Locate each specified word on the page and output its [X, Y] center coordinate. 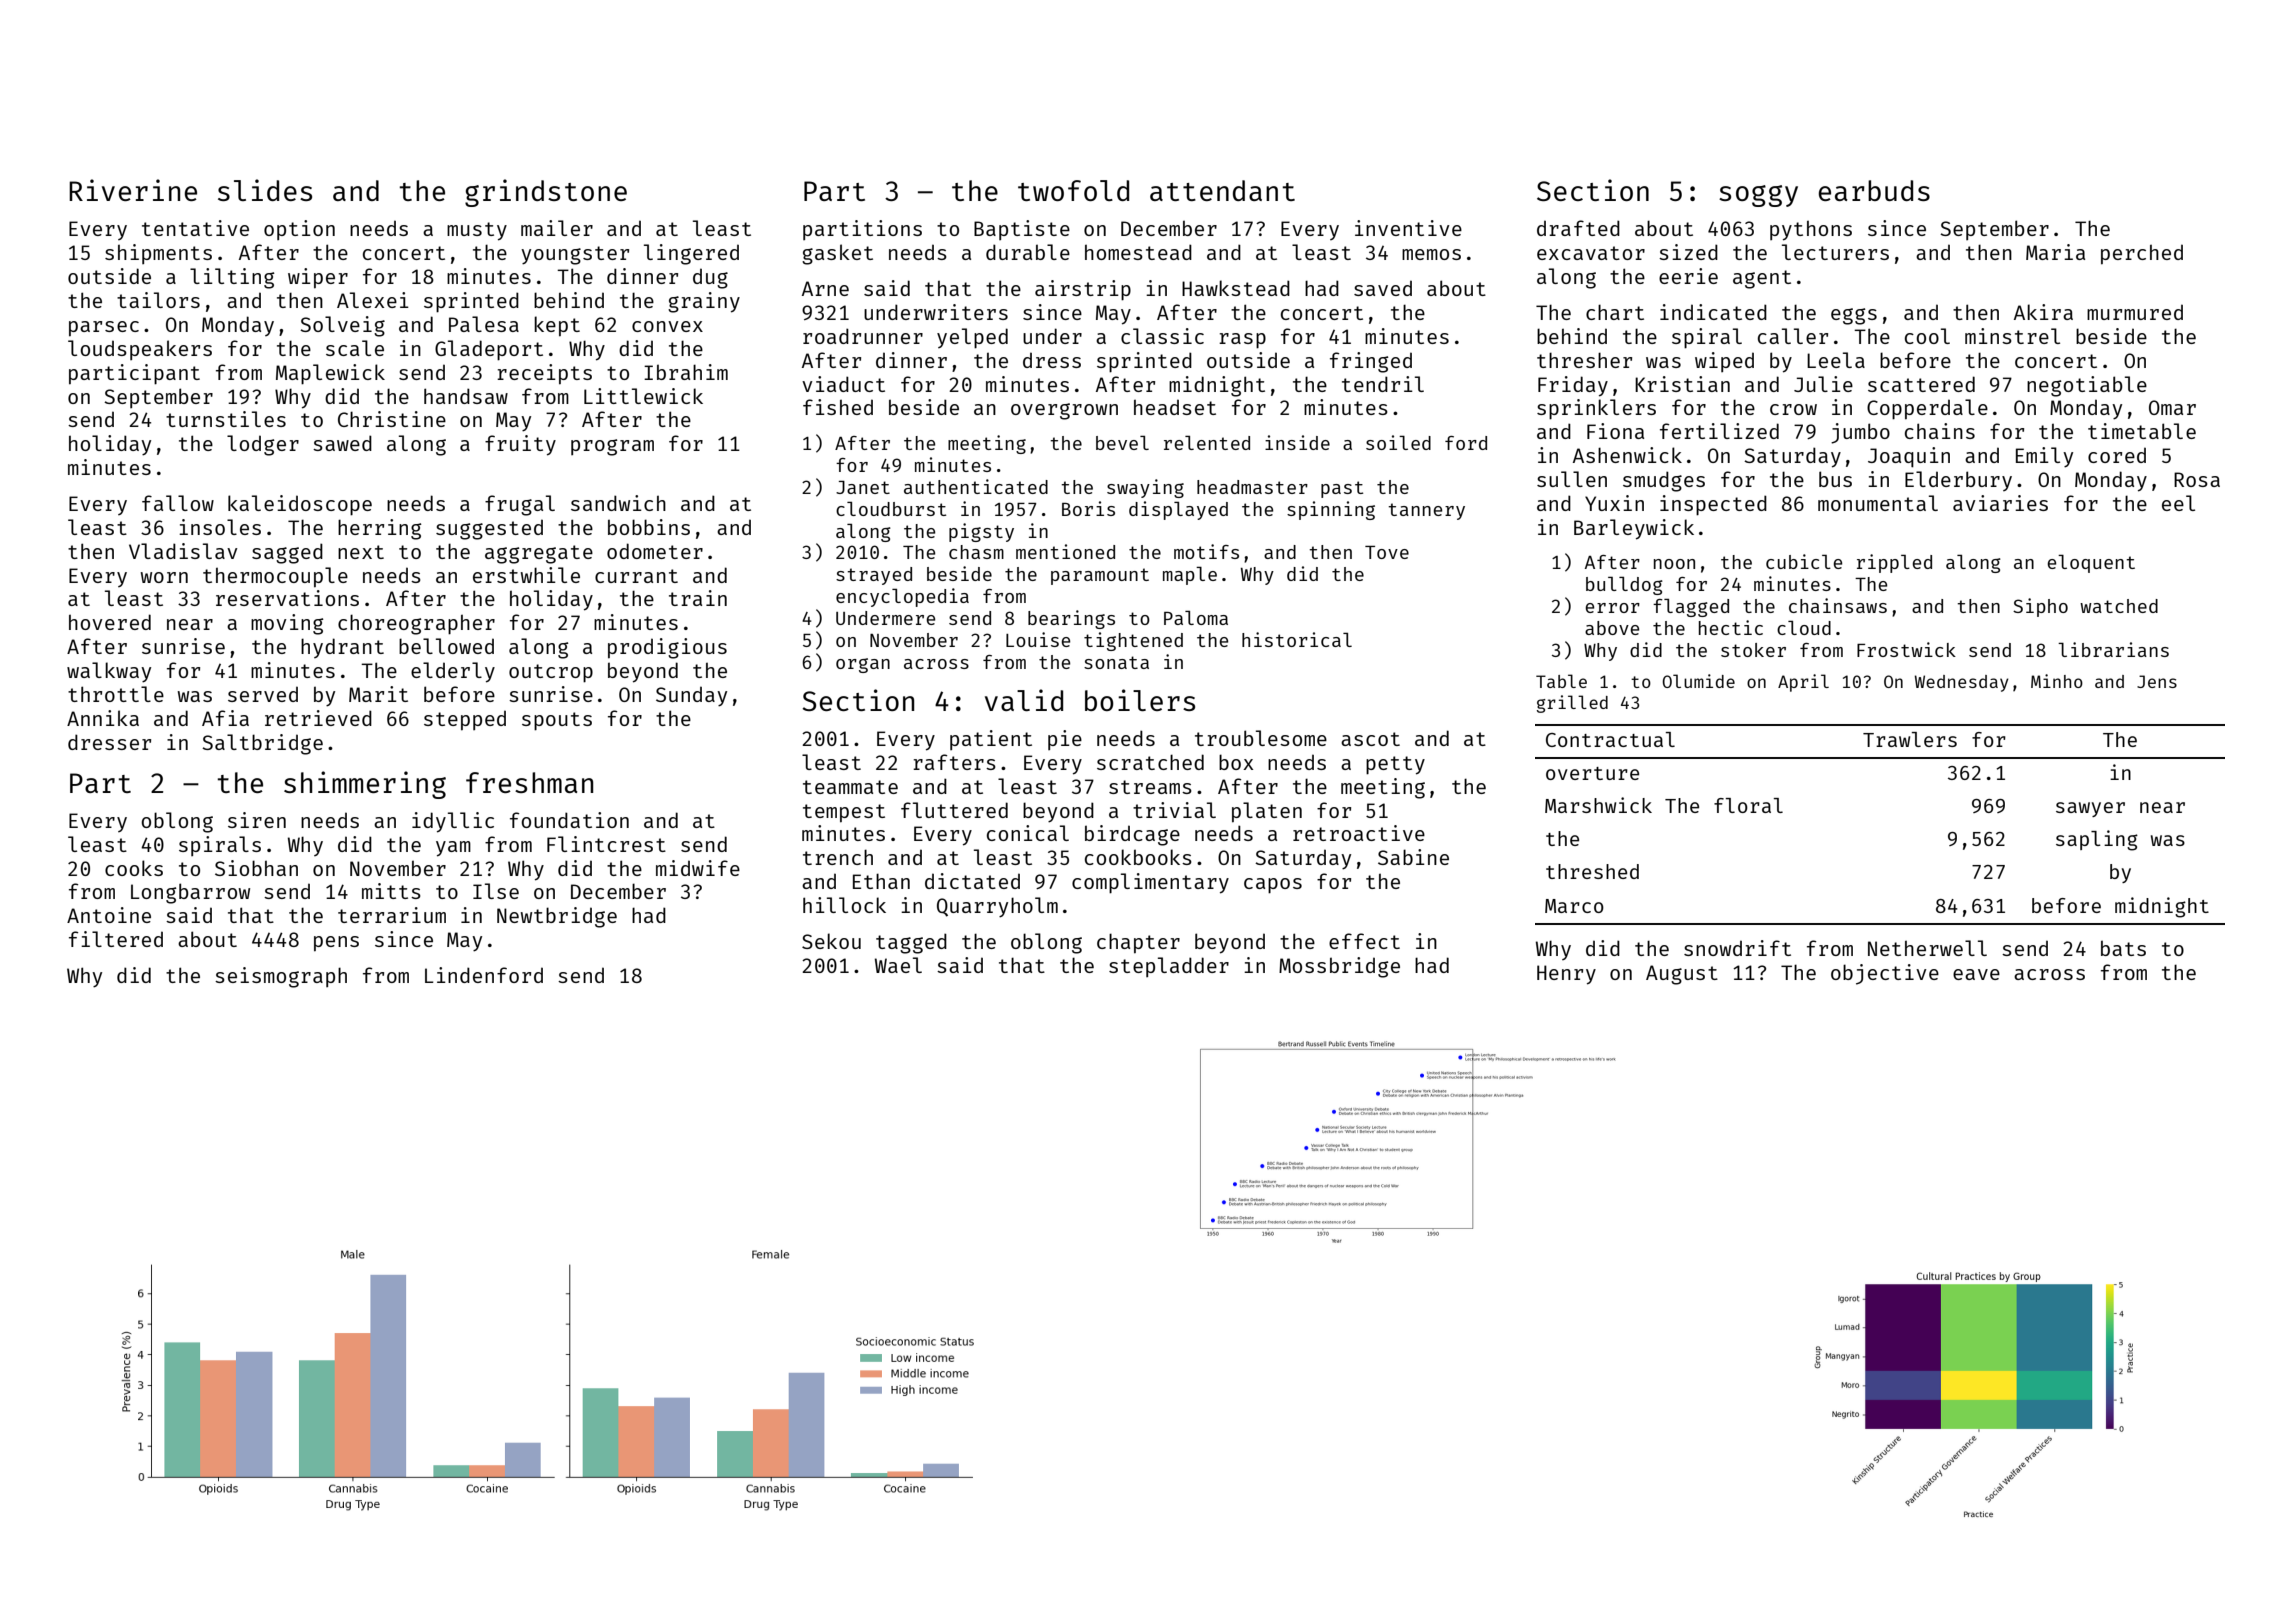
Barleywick [1634, 529]
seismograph [281, 977]
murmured [2135, 312]
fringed [1371, 362]
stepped [465, 720]
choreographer [416, 624]
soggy [1758, 196]
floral [1748, 805]
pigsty [981, 532]
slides [265, 190]
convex [667, 326]
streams [1150, 787]
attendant [1222, 190]
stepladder [1169, 967]
